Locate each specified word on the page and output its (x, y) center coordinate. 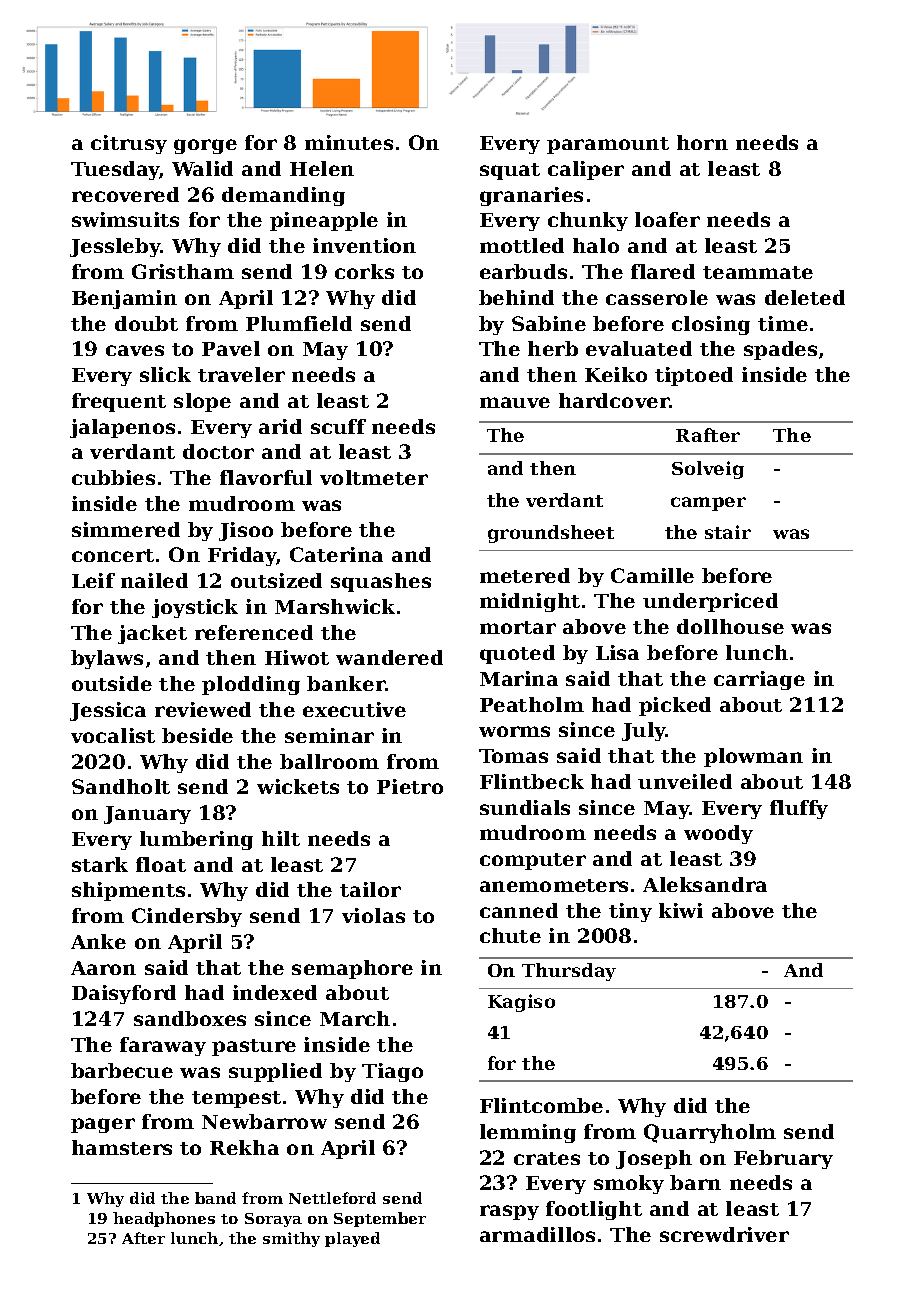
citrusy (129, 144)
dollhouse (730, 626)
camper (708, 504)
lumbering (196, 840)
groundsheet (551, 534)
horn (702, 142)
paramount (608, 145)
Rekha (244, 1147)
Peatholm (532, 704)
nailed (154, 580)
